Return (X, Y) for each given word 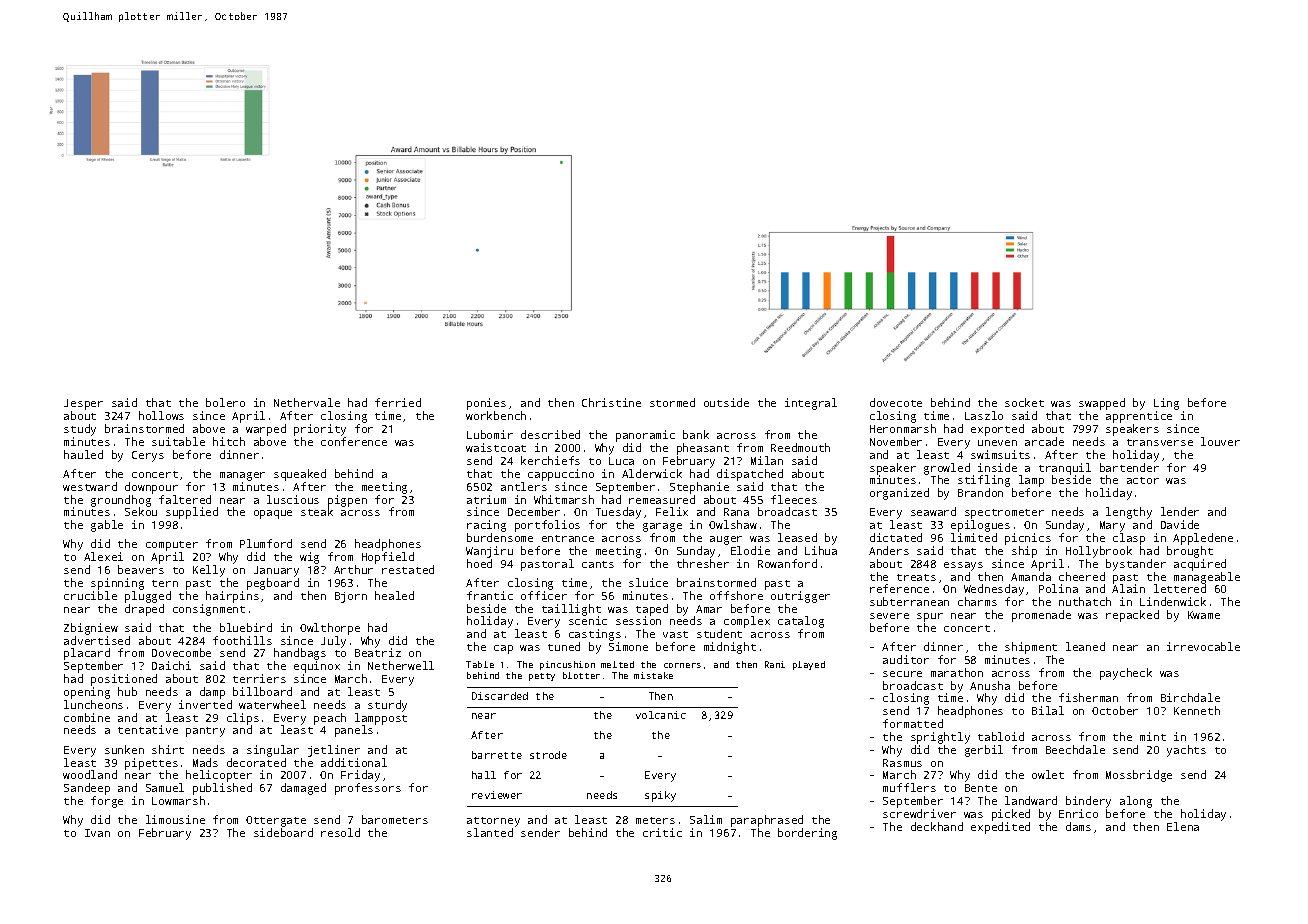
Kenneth (1197, 710)
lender (1180, 511)
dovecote (896, 402)
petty (542, 677)
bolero (225, 402)
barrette (497, 755)
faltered (185, 499)
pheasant (703, 449)
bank (696, 434)
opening (87, 693)
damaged (303, 789)
